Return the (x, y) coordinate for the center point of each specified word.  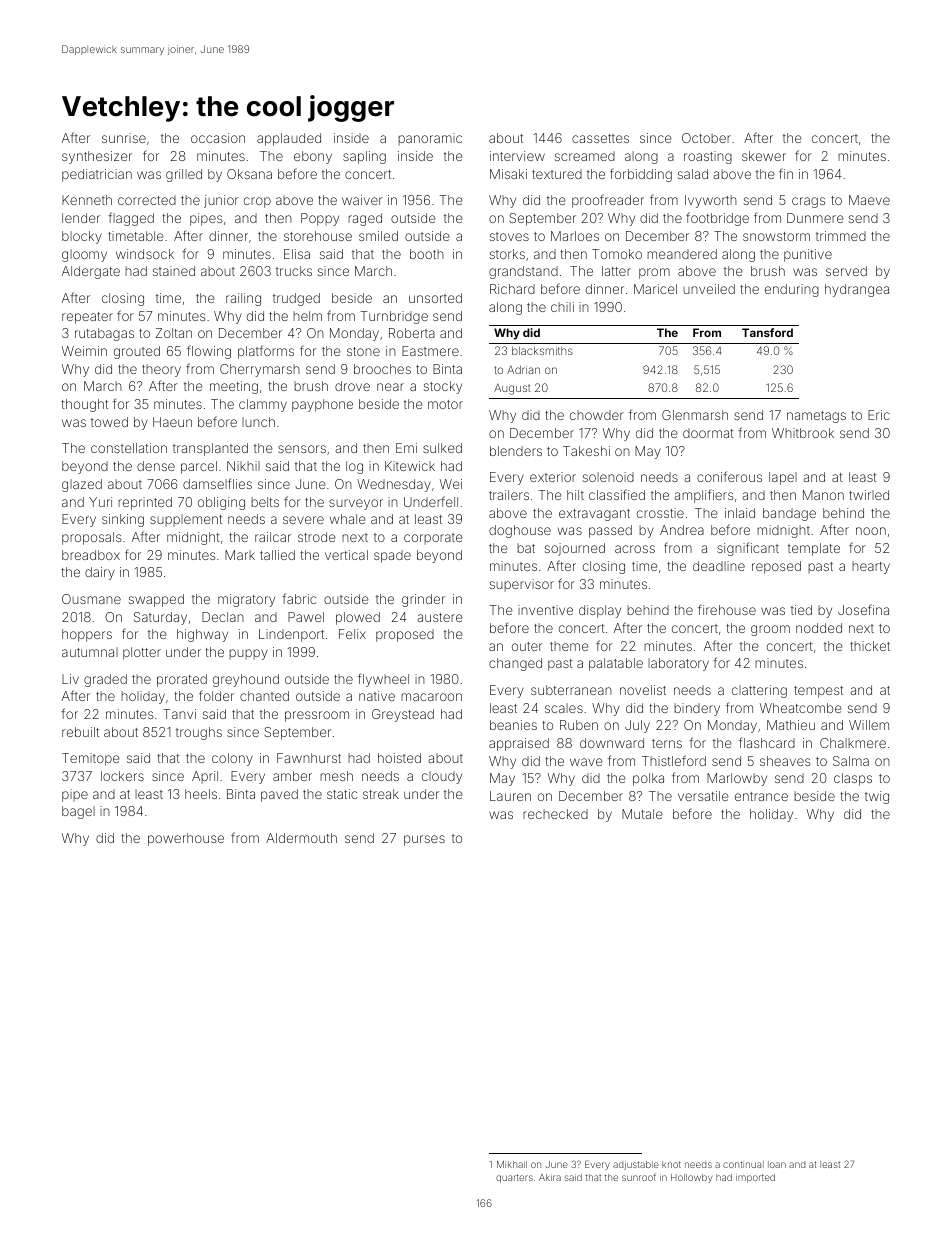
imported (755, 1178)
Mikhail (512, 1164)
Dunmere (815, 218)
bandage (789, 514)
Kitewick (410, 466)
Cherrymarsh (260, 370)
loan (777, 1164)
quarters (514, 1178)
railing (243, 299)
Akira (550, 1177)
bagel (78, 812)
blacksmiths (542, 350)
